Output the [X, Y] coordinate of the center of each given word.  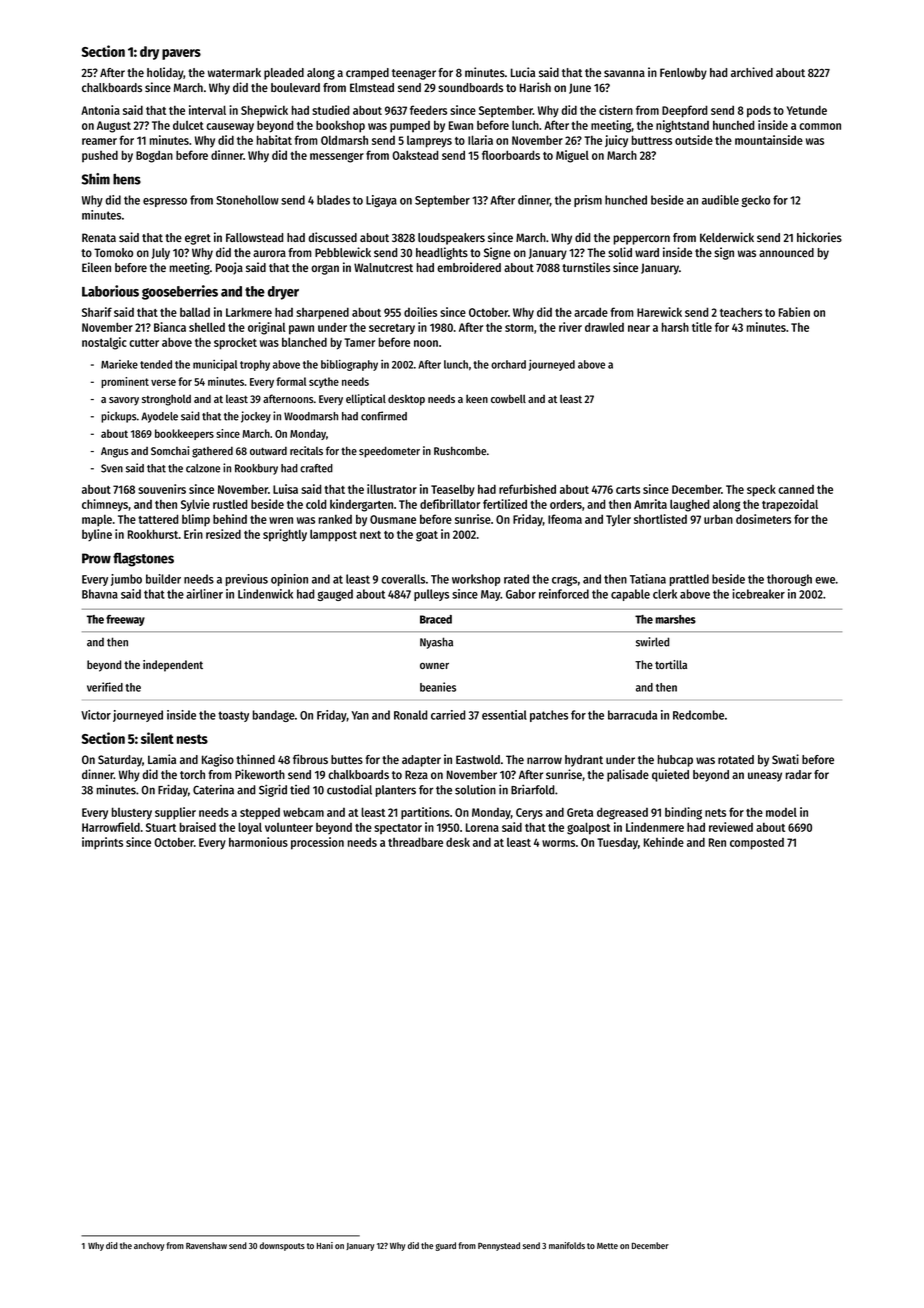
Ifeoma [565, 519]
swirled [652, 642]
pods [759, 112]
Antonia [100, 110]
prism [588, 201]
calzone [203, 468]
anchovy [149, 1246]
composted [757, 844]
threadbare [415, 842]
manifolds [567, 1245]
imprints [102, 843]
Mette [607, 1246]
